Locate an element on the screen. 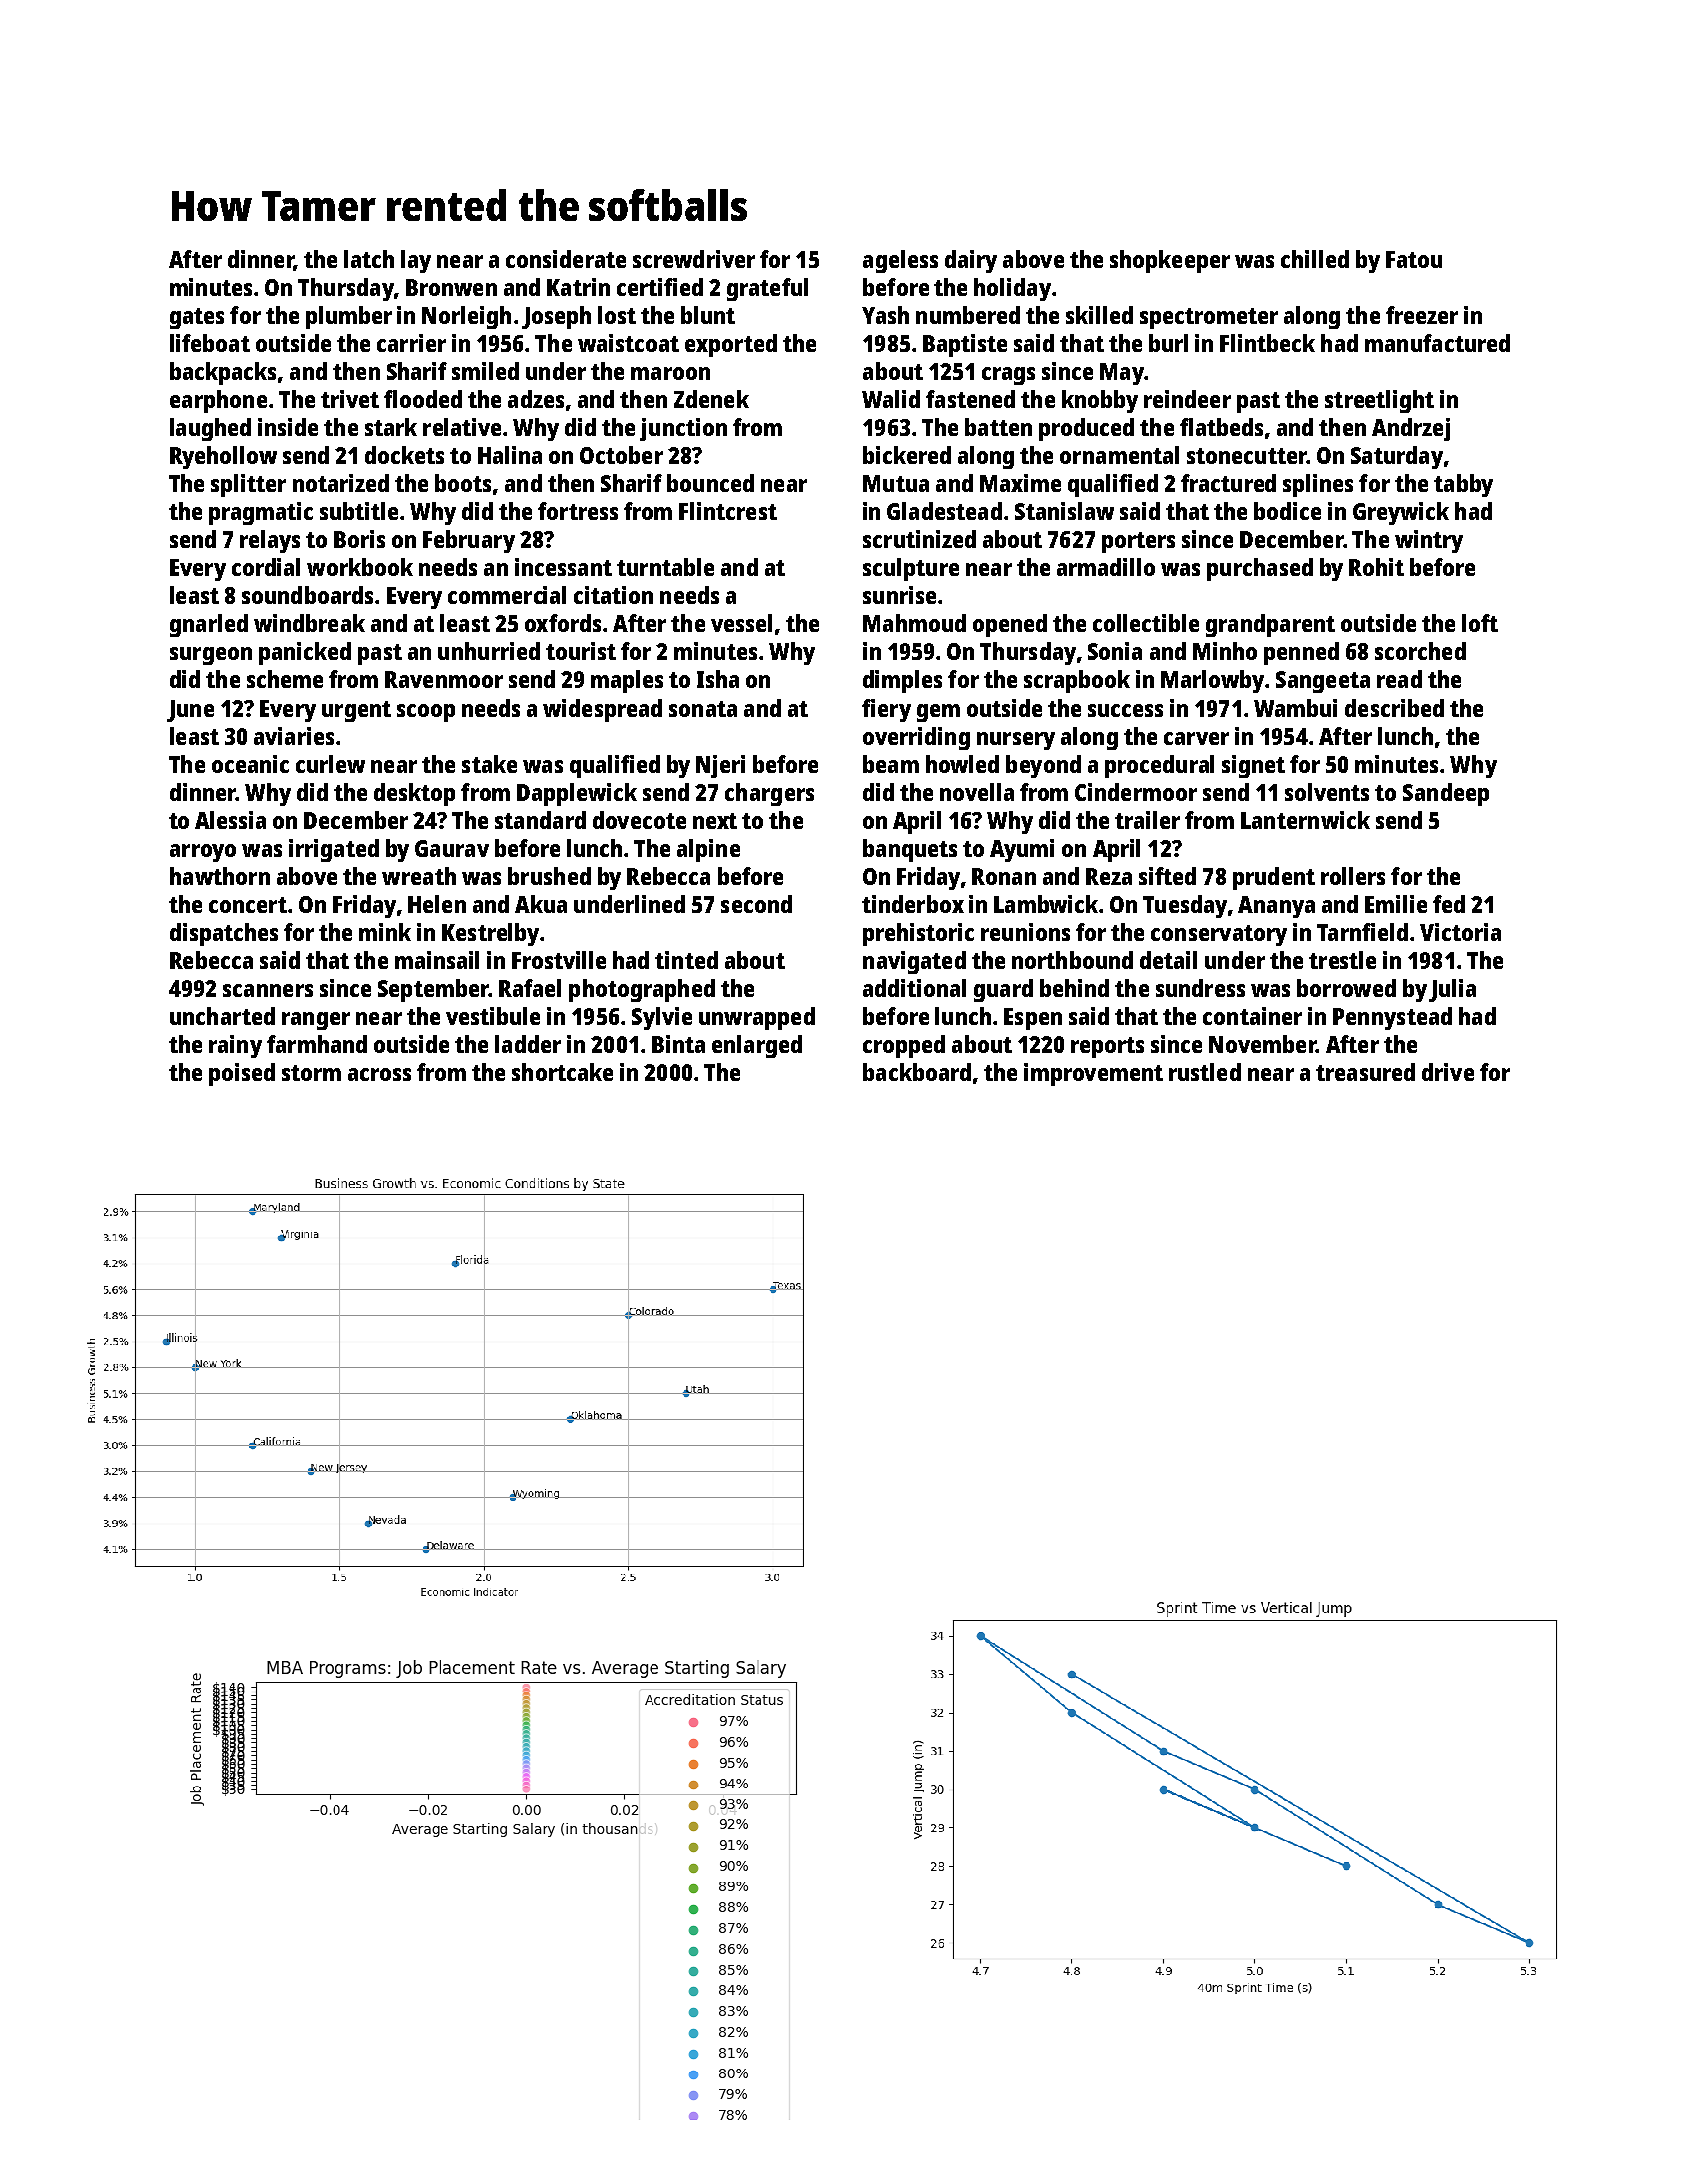  certified is located at coordinates (660, 287).
